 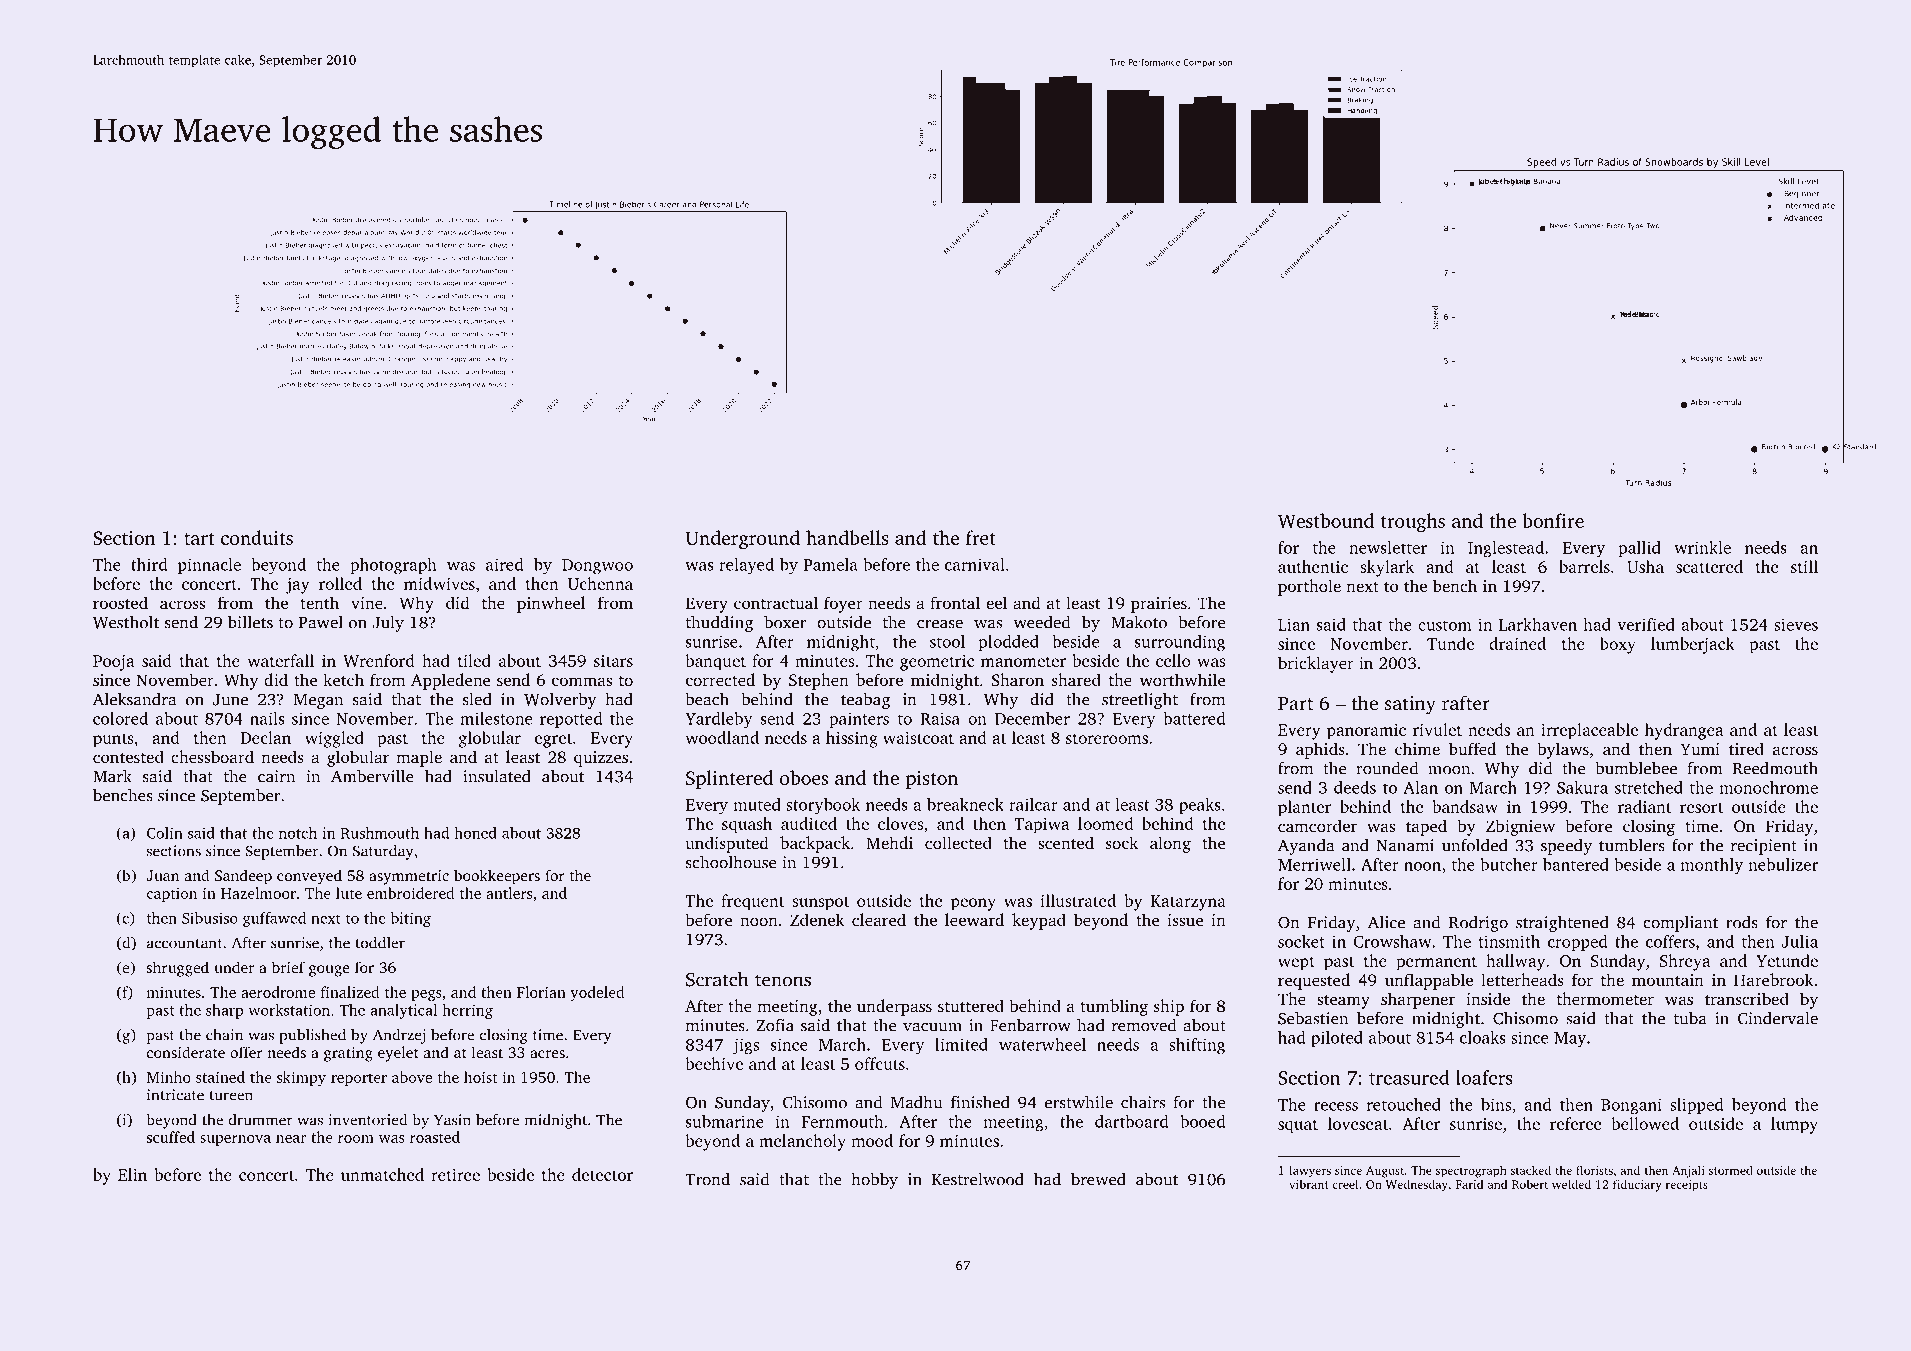 I want to click on schoolhouse, so click(x=731, y=862).
